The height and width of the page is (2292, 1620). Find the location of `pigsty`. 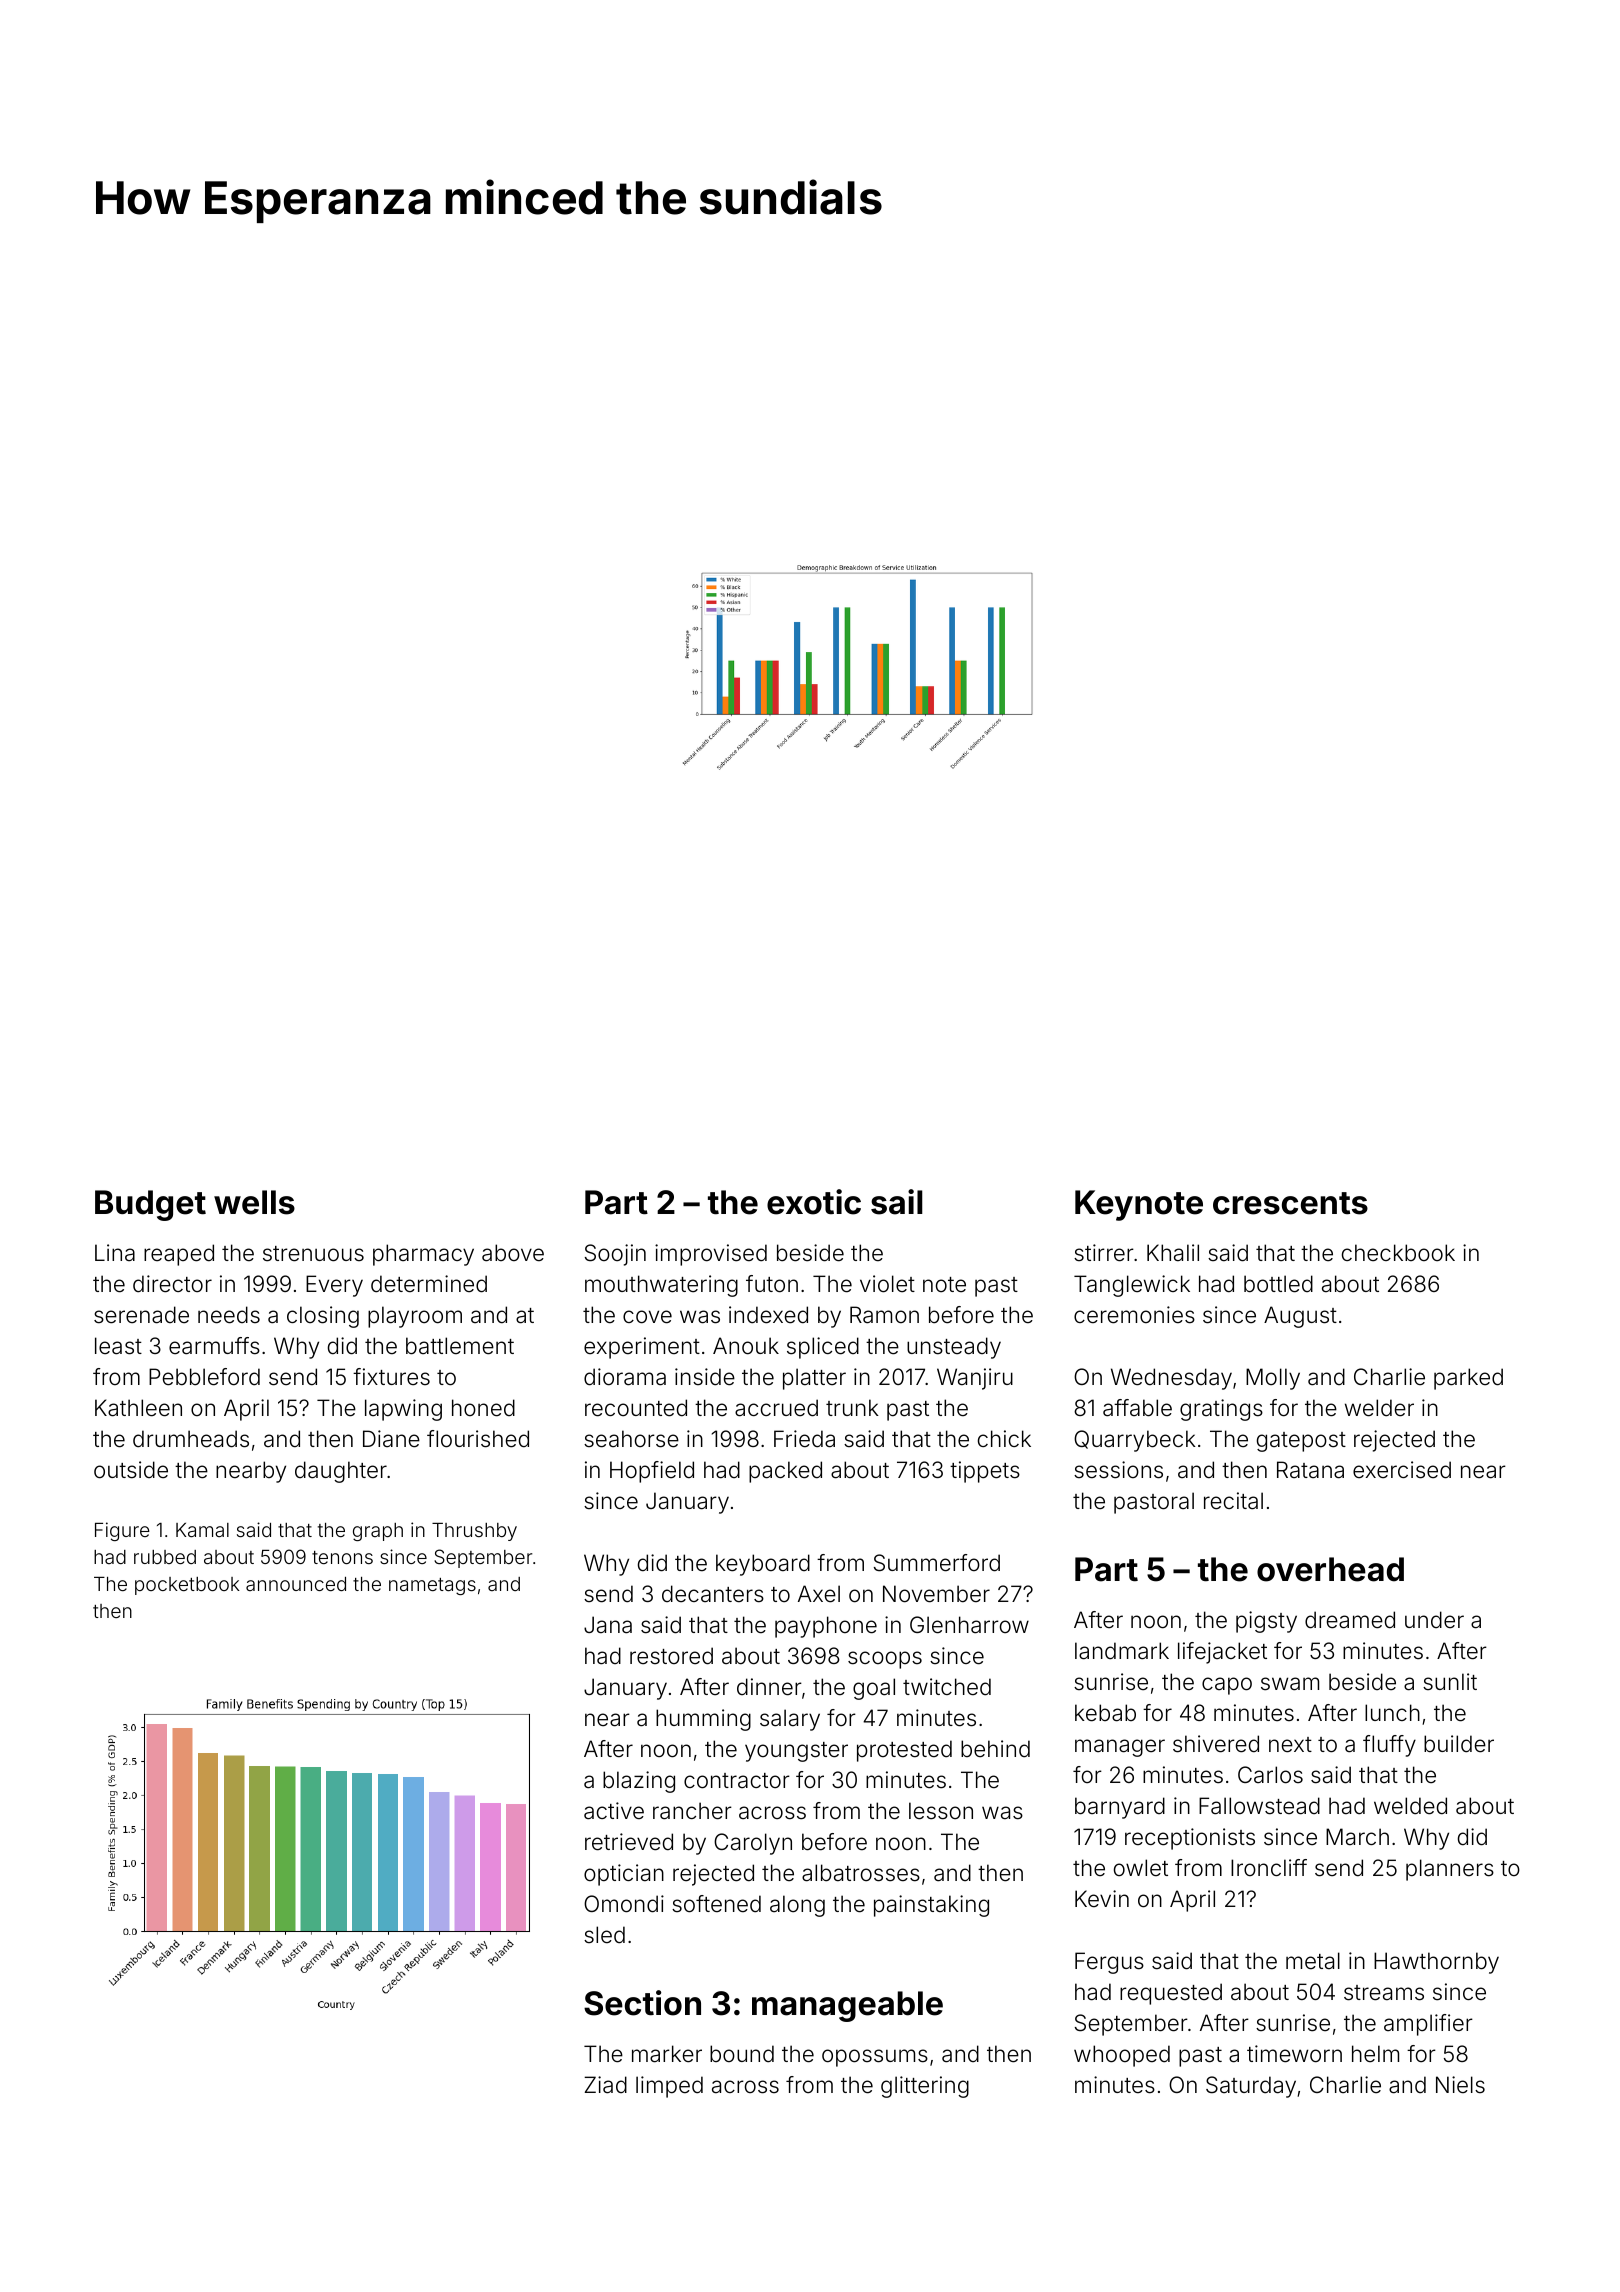

pigsty is located at coordinates (1266, 1622).
